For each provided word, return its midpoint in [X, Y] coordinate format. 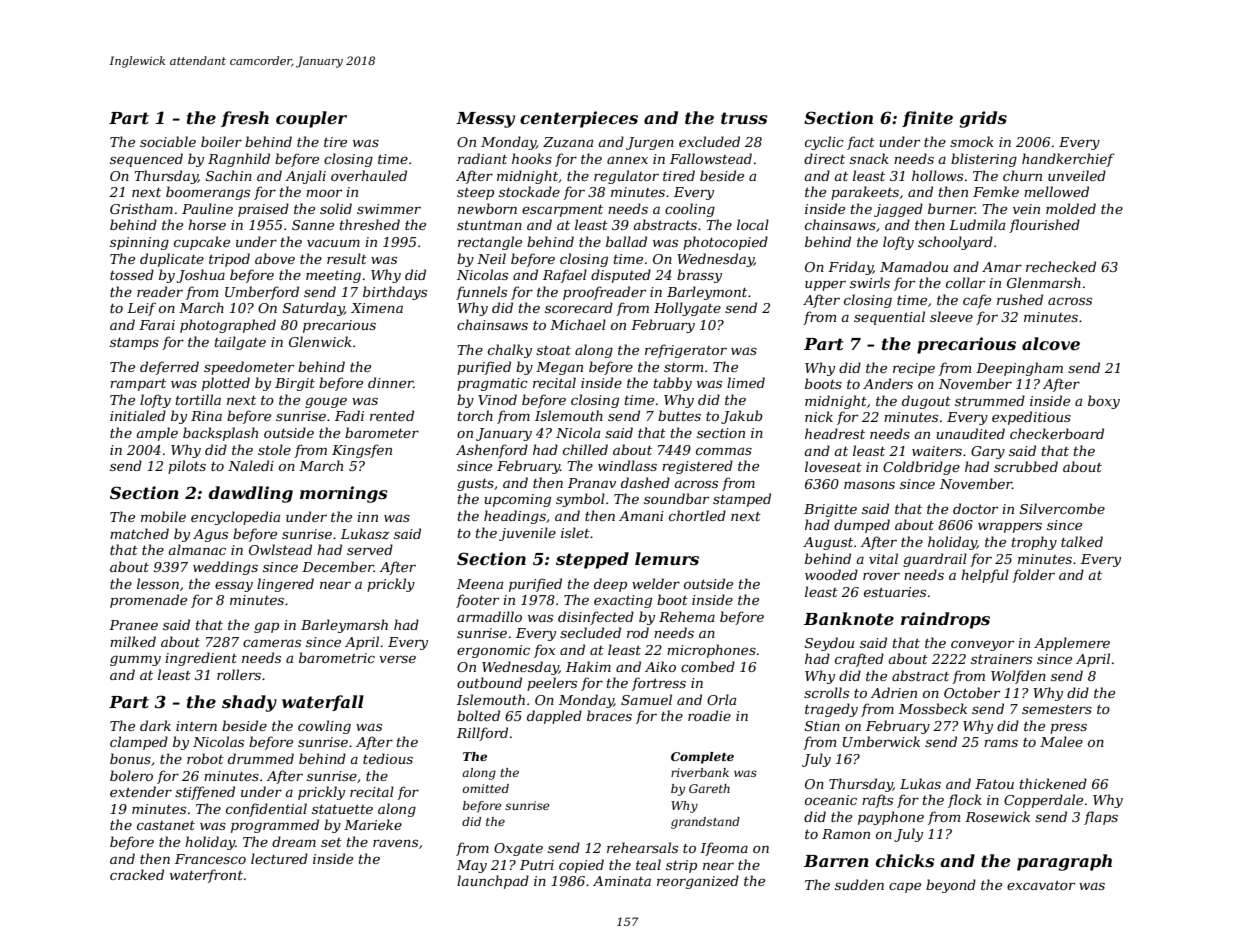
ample [157, 434]
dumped [862, 526]
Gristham [141, 208]
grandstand [705, 823]
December [338, 566]
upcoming [517, 500]
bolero [131, 775]
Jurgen [650, 143]
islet [575, 532]
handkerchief [1068, 160]
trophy [1034, 543]
